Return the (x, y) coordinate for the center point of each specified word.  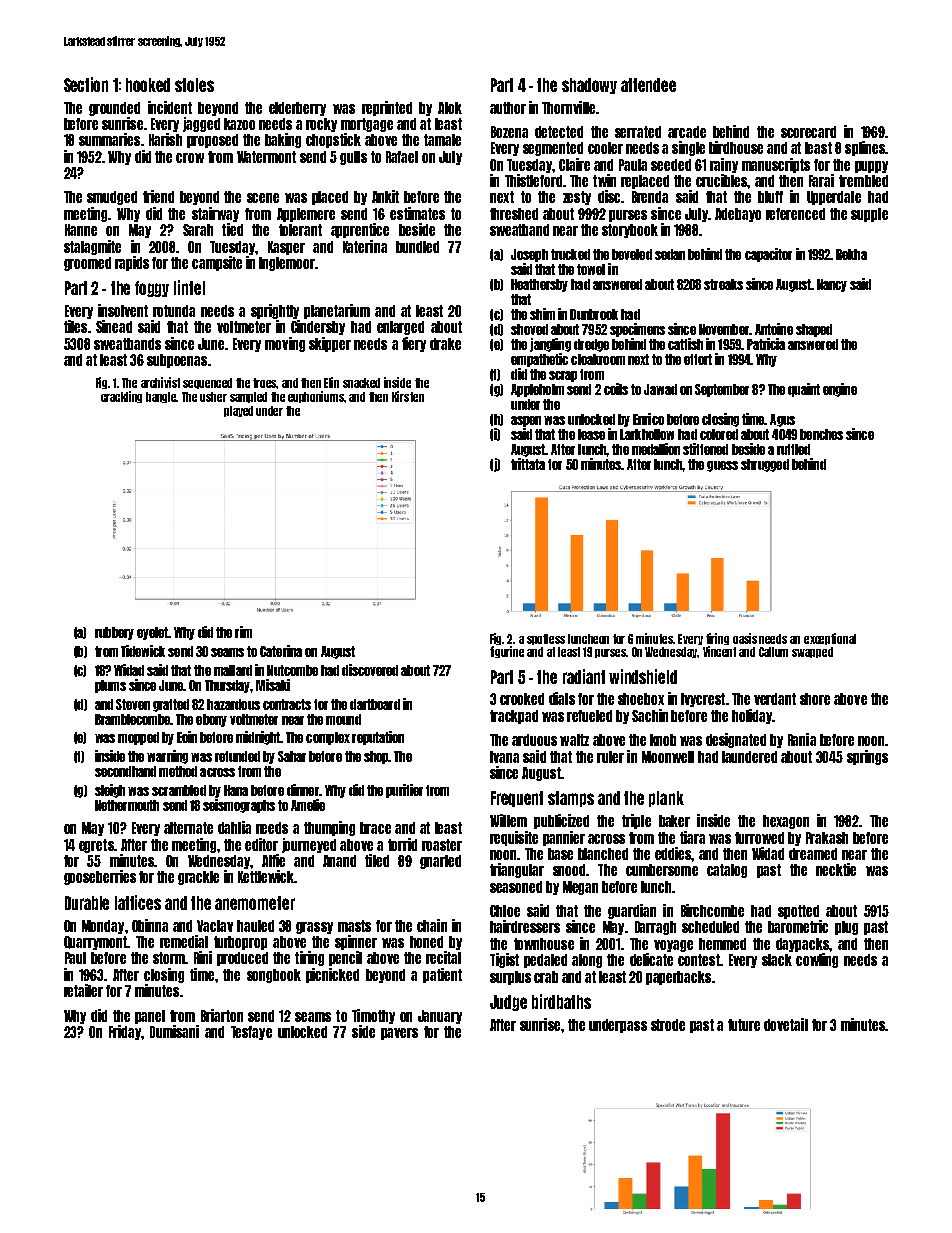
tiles (75, 326)
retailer (83, 990)
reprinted (387, 108)
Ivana (504, 757)
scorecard (808, 132)
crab (546, 977)
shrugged (765, 465)
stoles (194, 85)
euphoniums (316, 397)
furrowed (759, 838)
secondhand (125, 771)
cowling (817, 960)
